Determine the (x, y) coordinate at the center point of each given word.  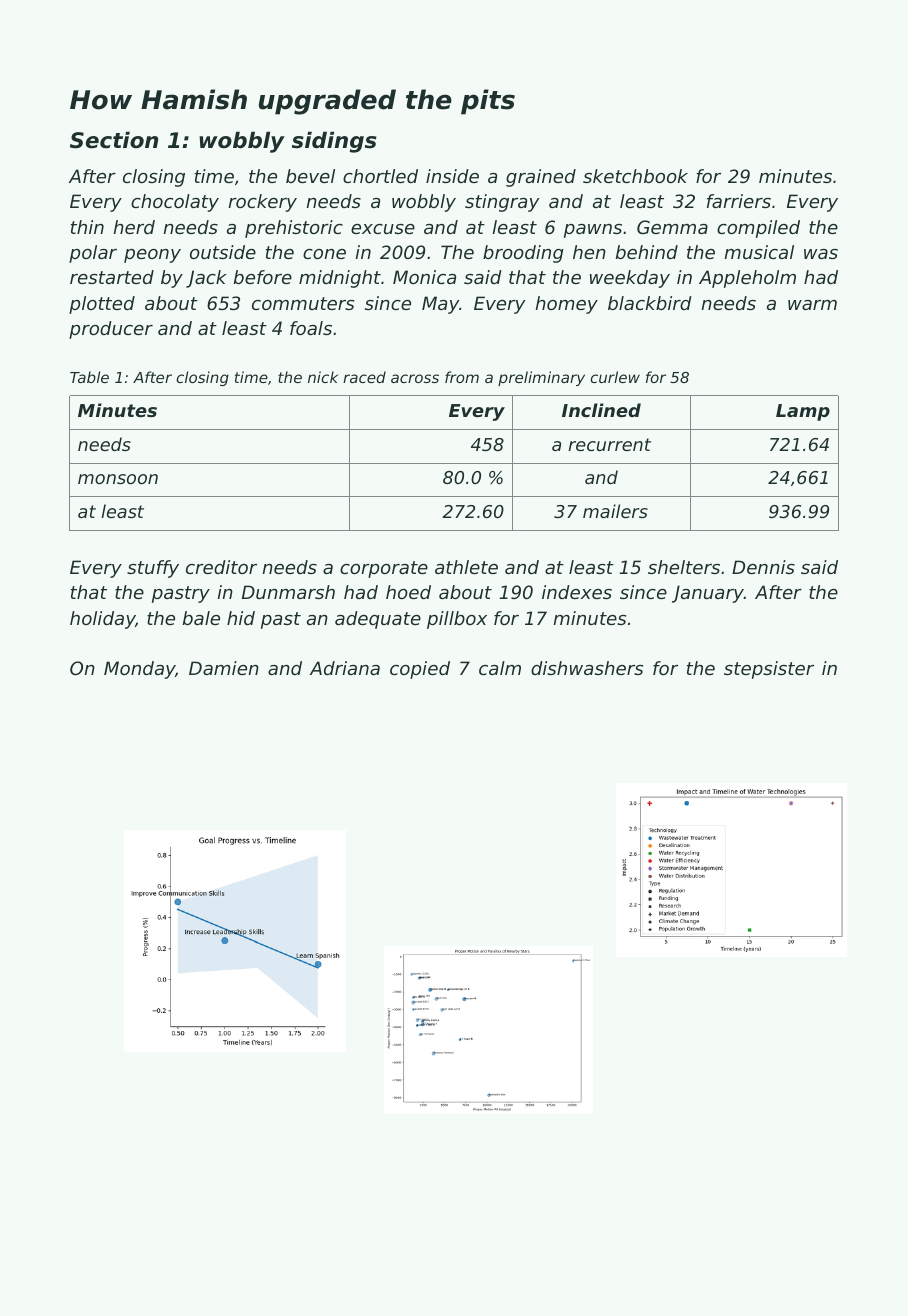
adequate (378, 620)
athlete (466, 567)
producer (111, 330)
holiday (103, 620)
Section (114, 140)
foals (311, 328)
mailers (615, 511)
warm (812, 305)
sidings (334, 142)
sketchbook (635, 176)
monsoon (118, 479)
